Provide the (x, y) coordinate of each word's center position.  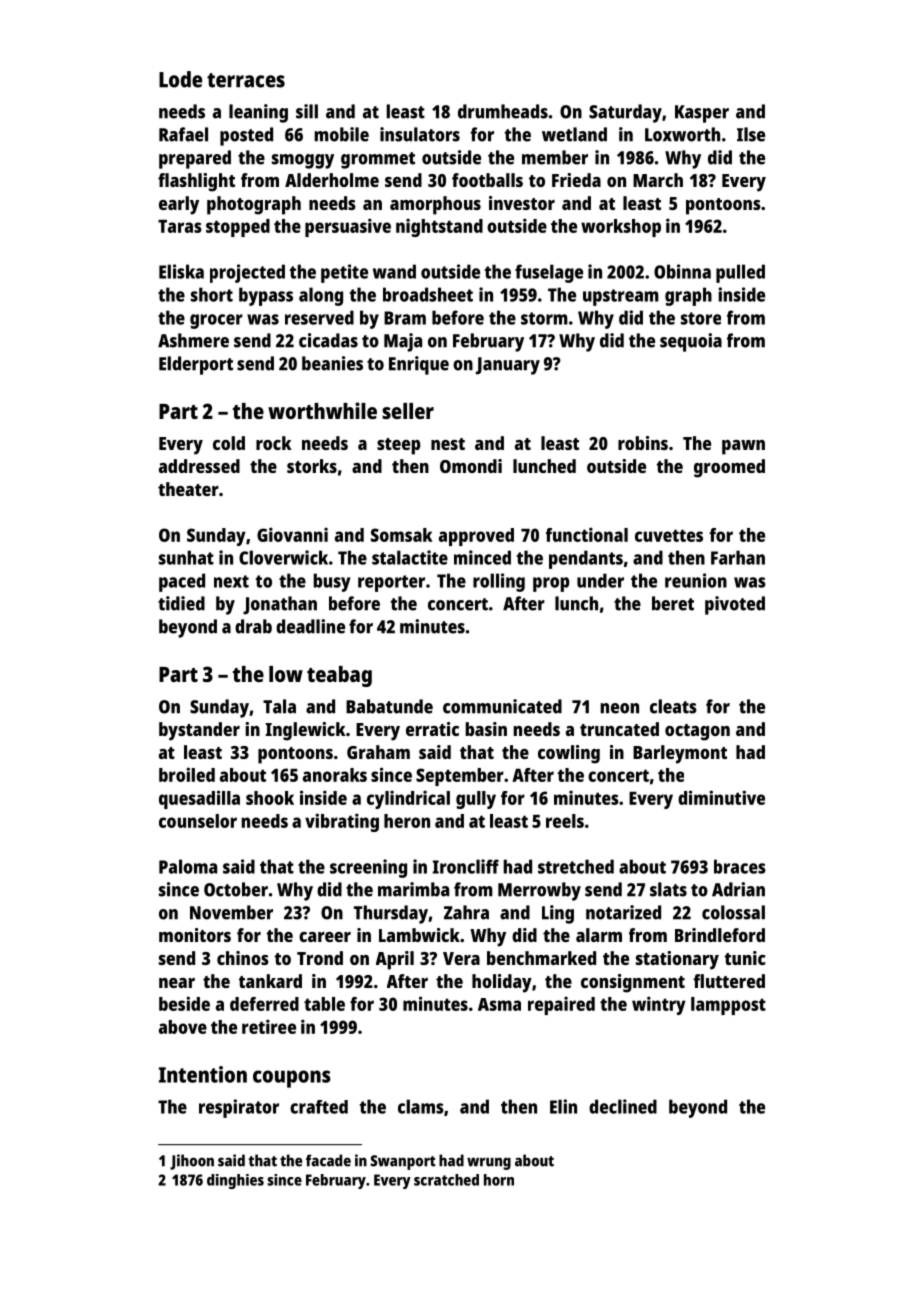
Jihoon (192, 1162)
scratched (446, 1180)
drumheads (503, 111)
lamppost (728, 1006)
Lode (180, 79)
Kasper (702, 114)
